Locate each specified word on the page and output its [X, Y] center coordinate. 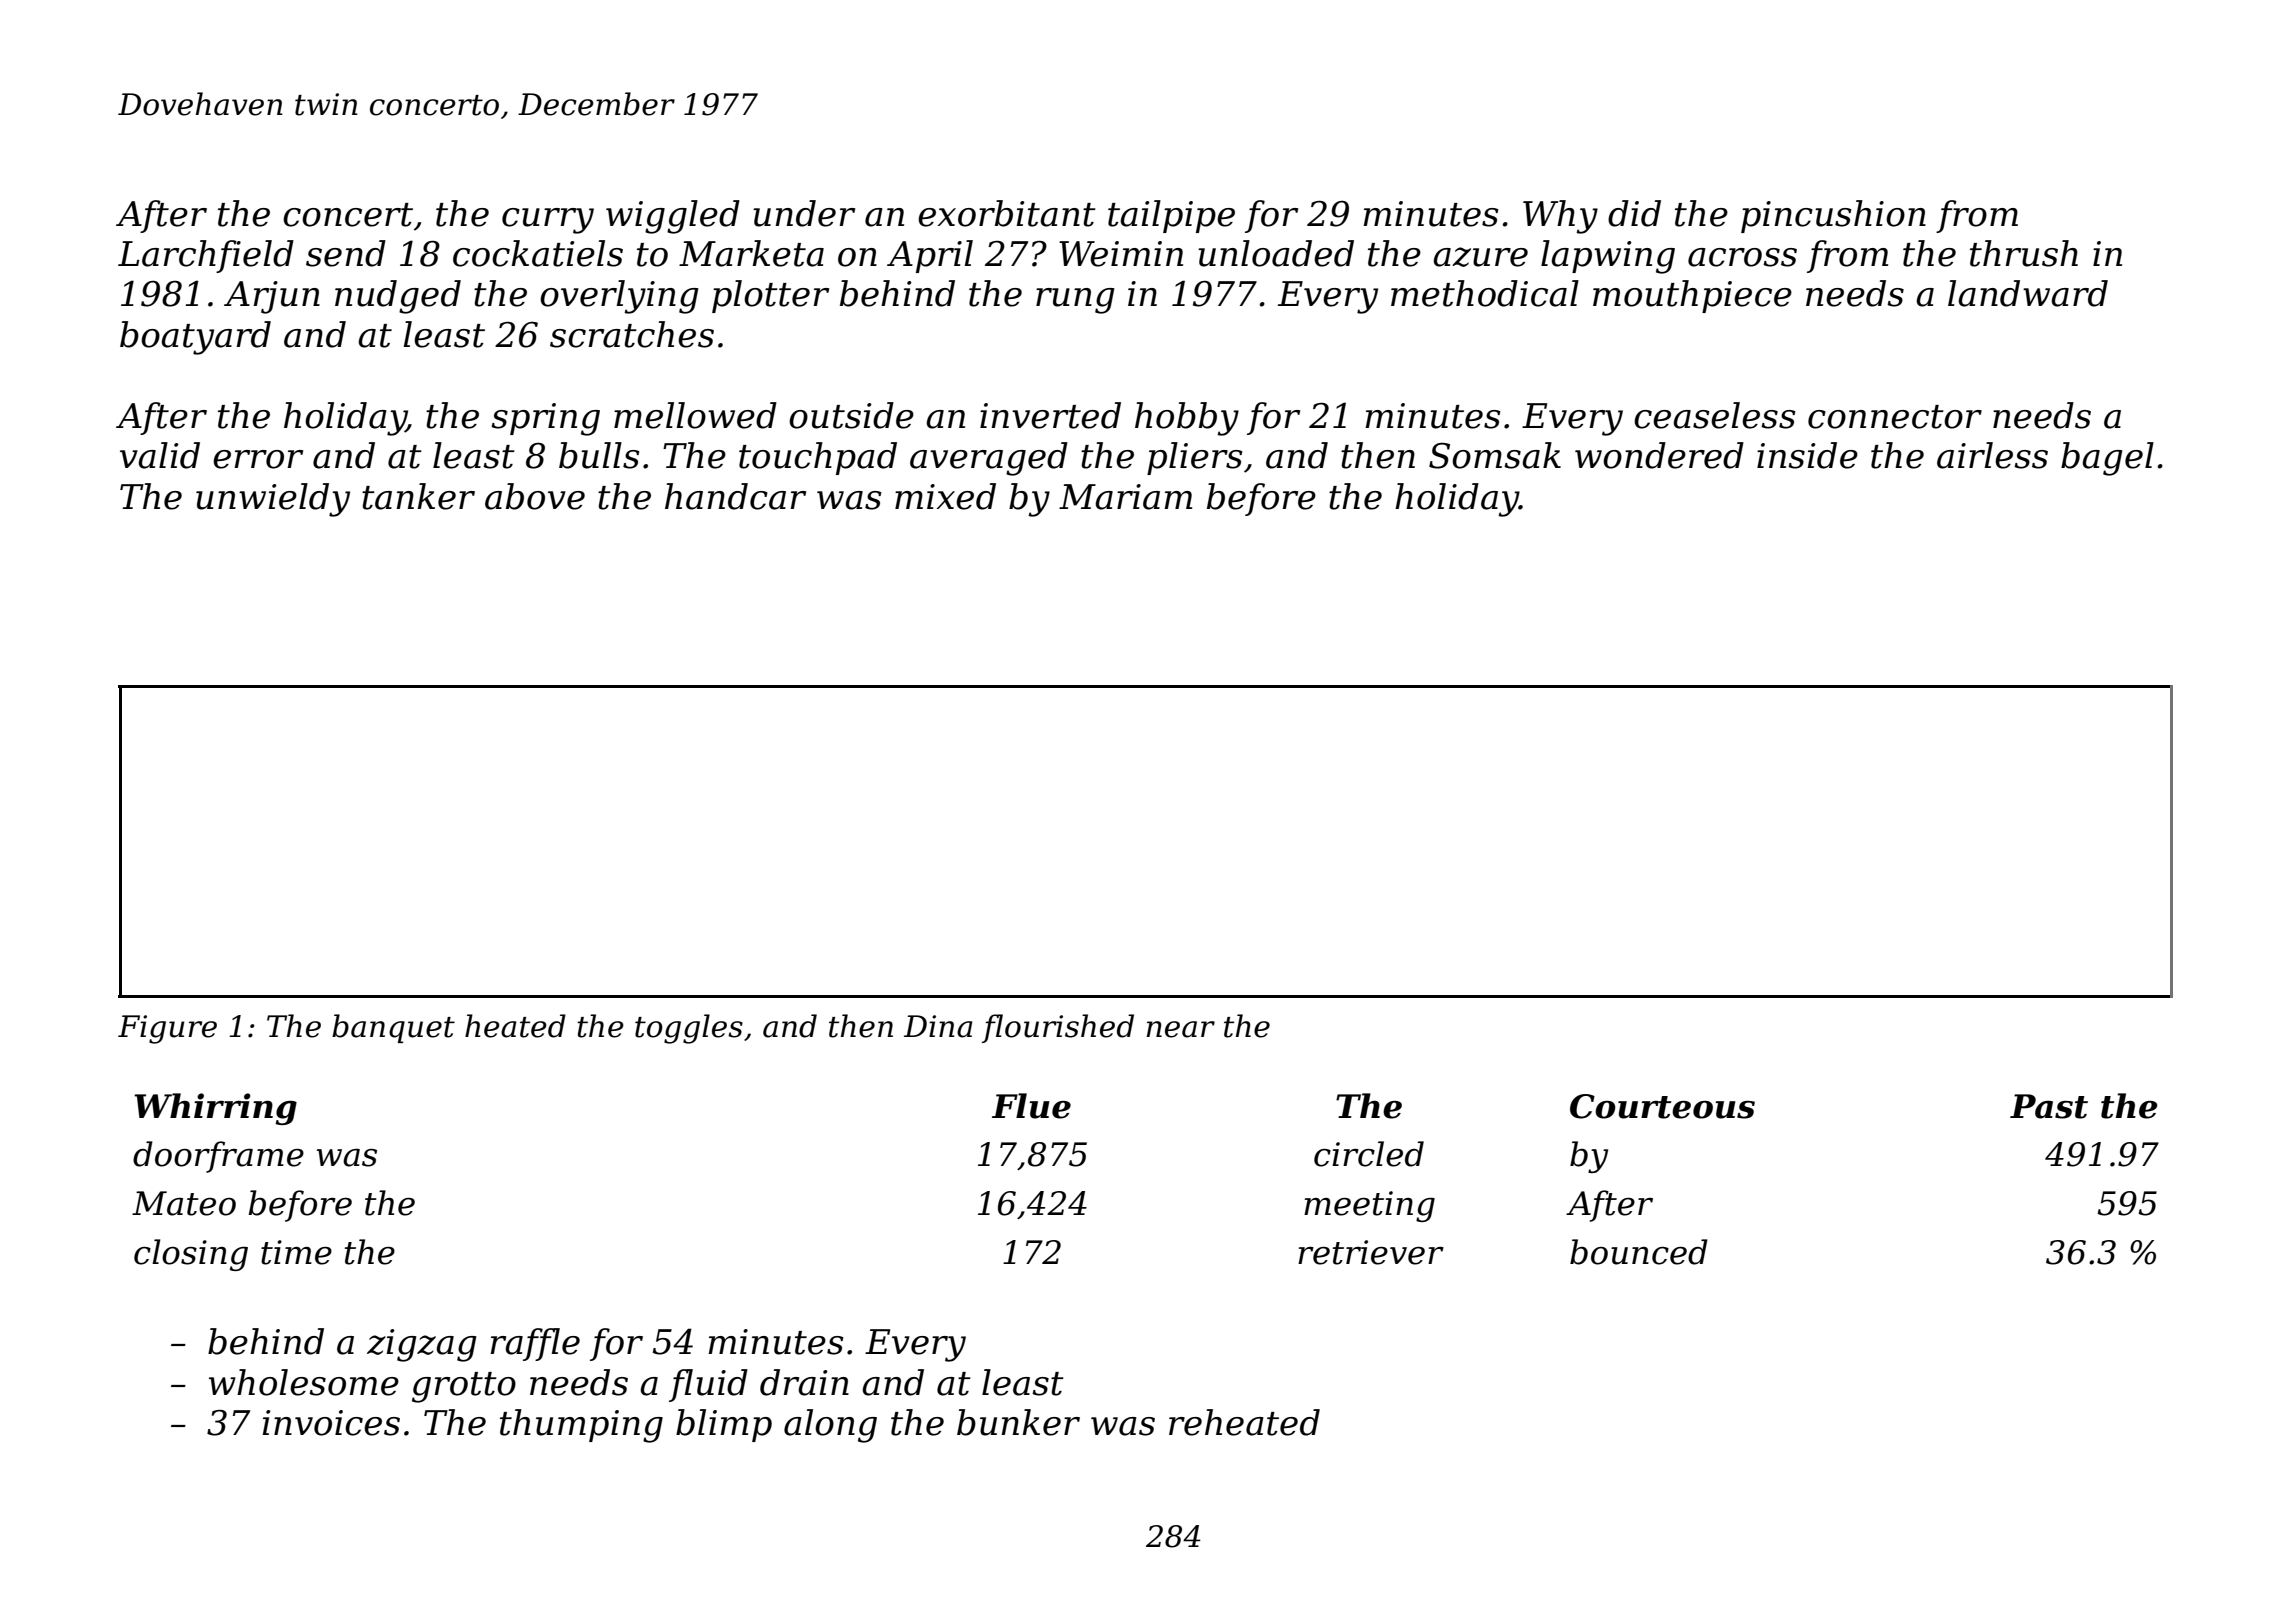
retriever [1371, 1252]
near [1180, 1029]
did [1634, 213]
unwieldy [273, 500]
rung [1075, 301]
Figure [167, 1029]
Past [2049, 1106]
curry [548, 221]
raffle [535, 1344]
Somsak [1495, 455]
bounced [1639, 1252]
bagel [2107, 459]
